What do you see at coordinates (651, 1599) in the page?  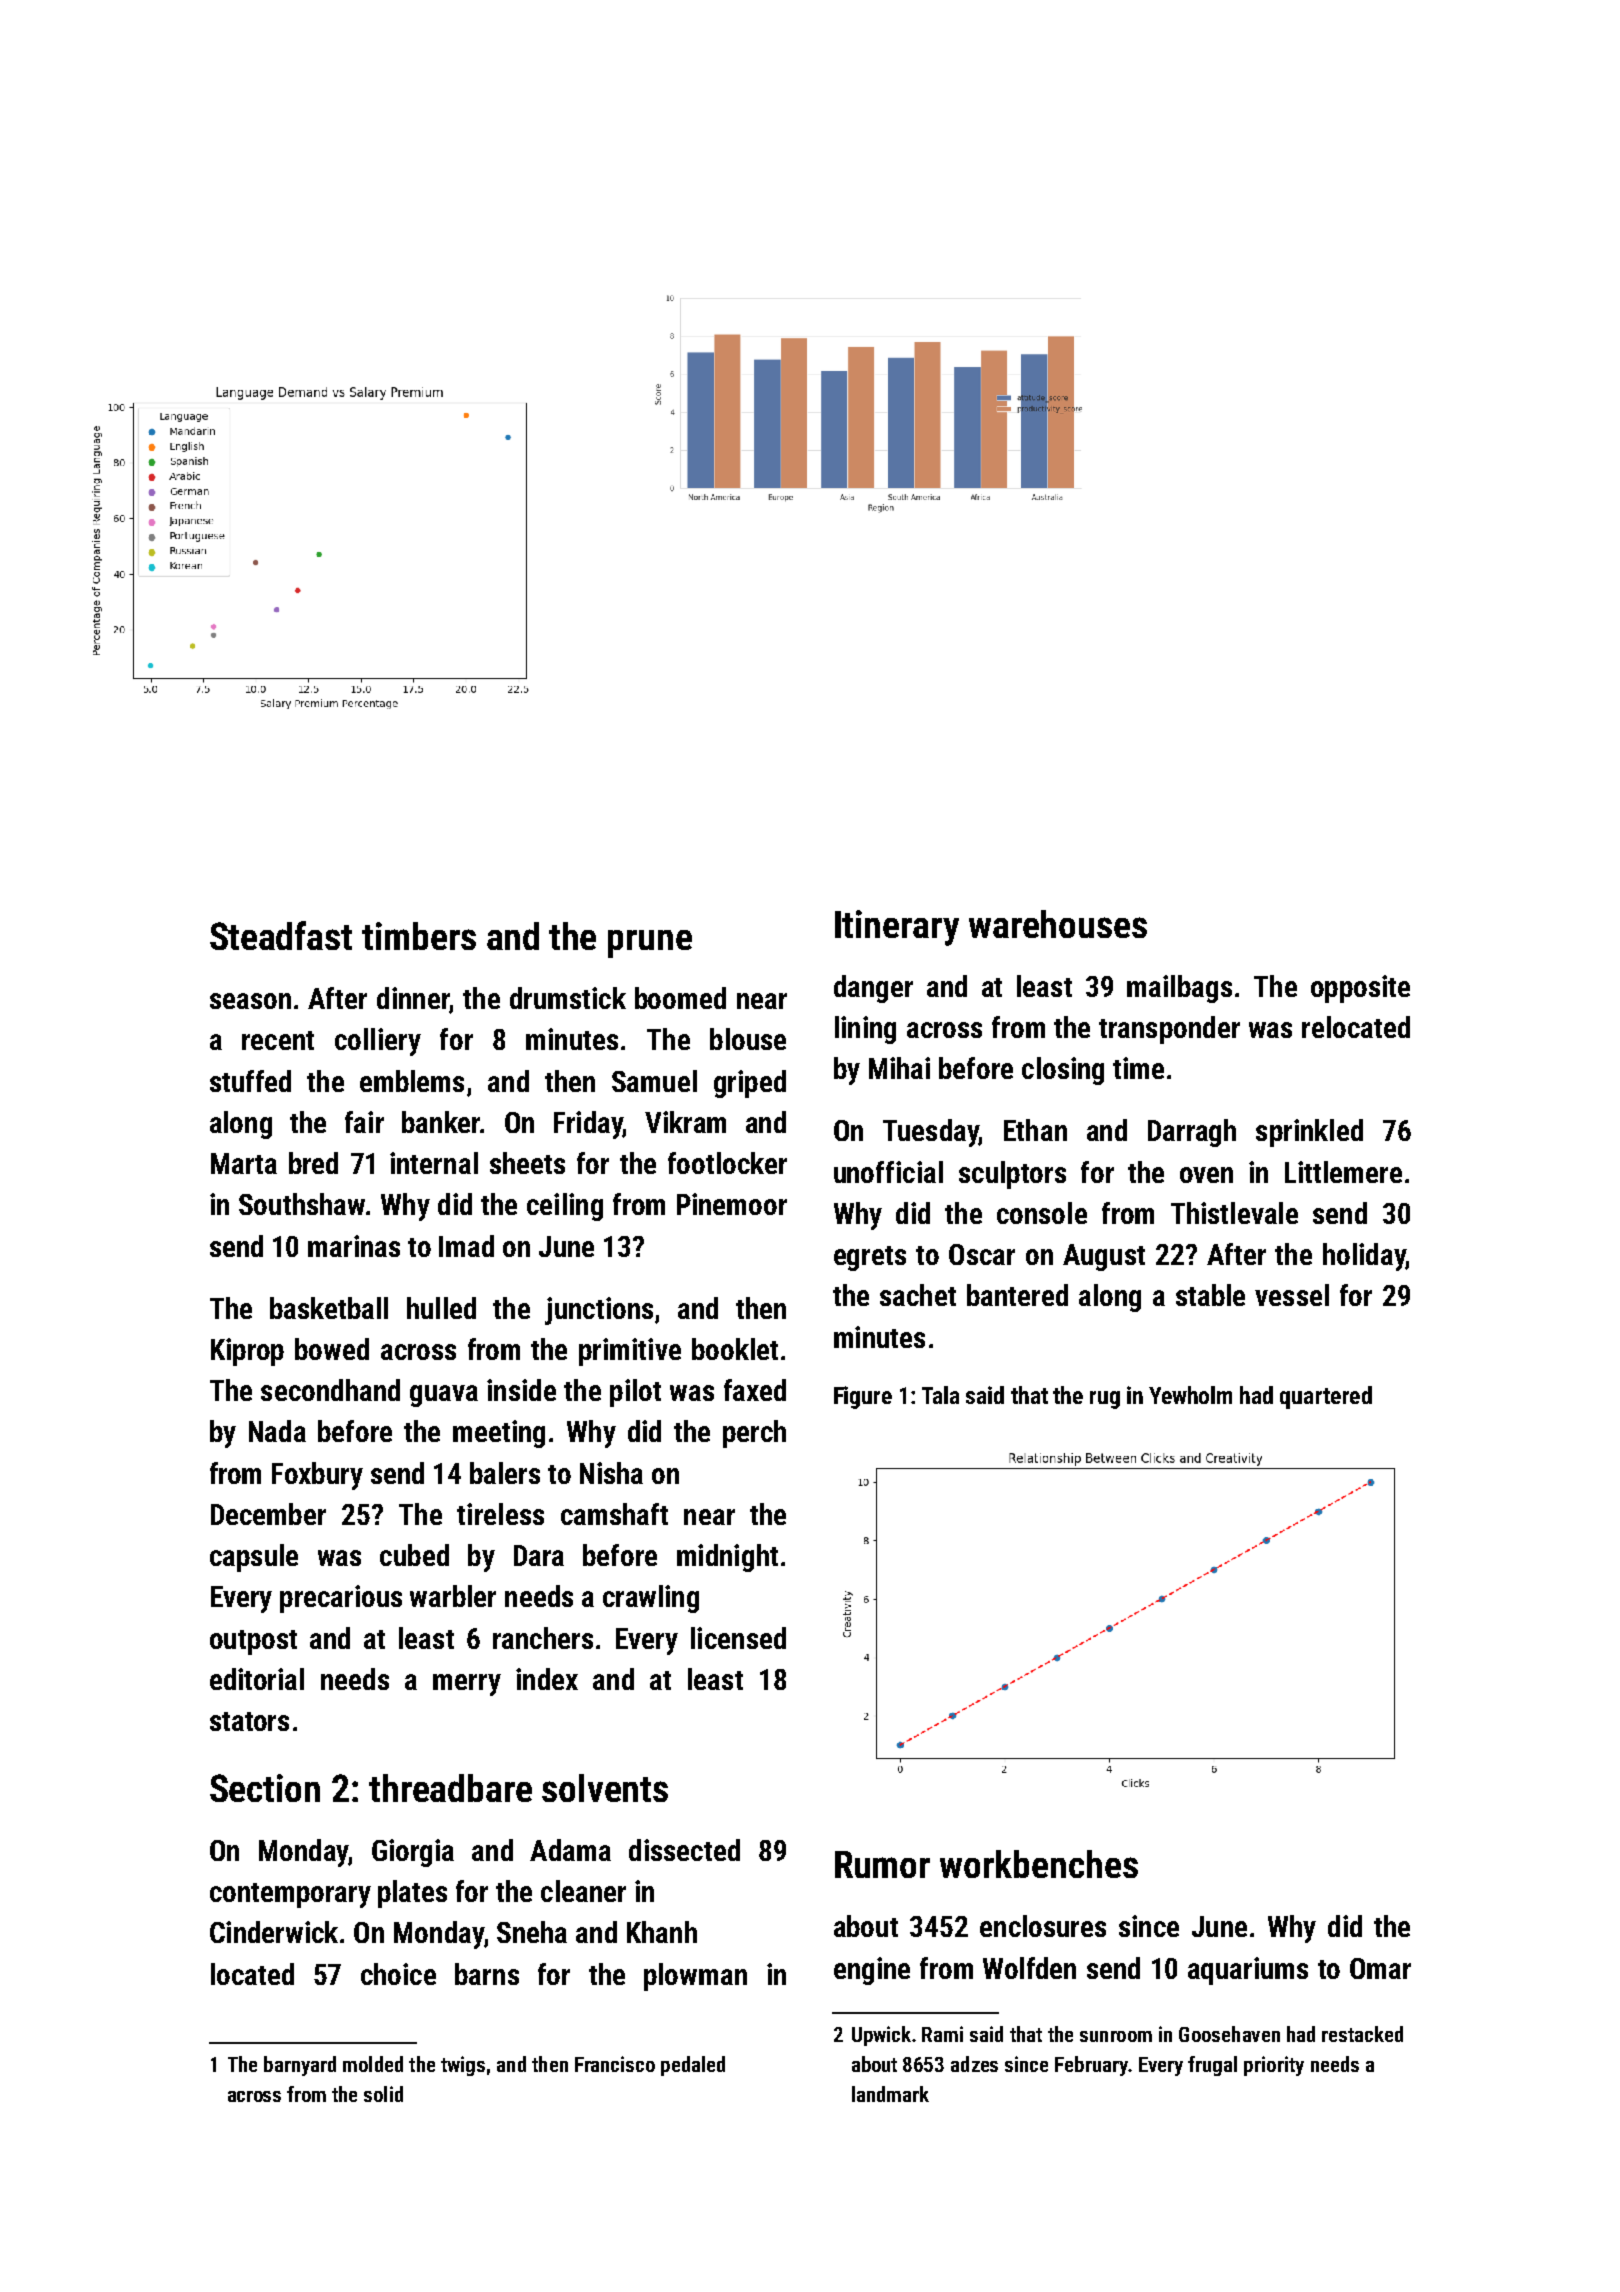 I see `crawling` at bounding box center [651, 1599].
